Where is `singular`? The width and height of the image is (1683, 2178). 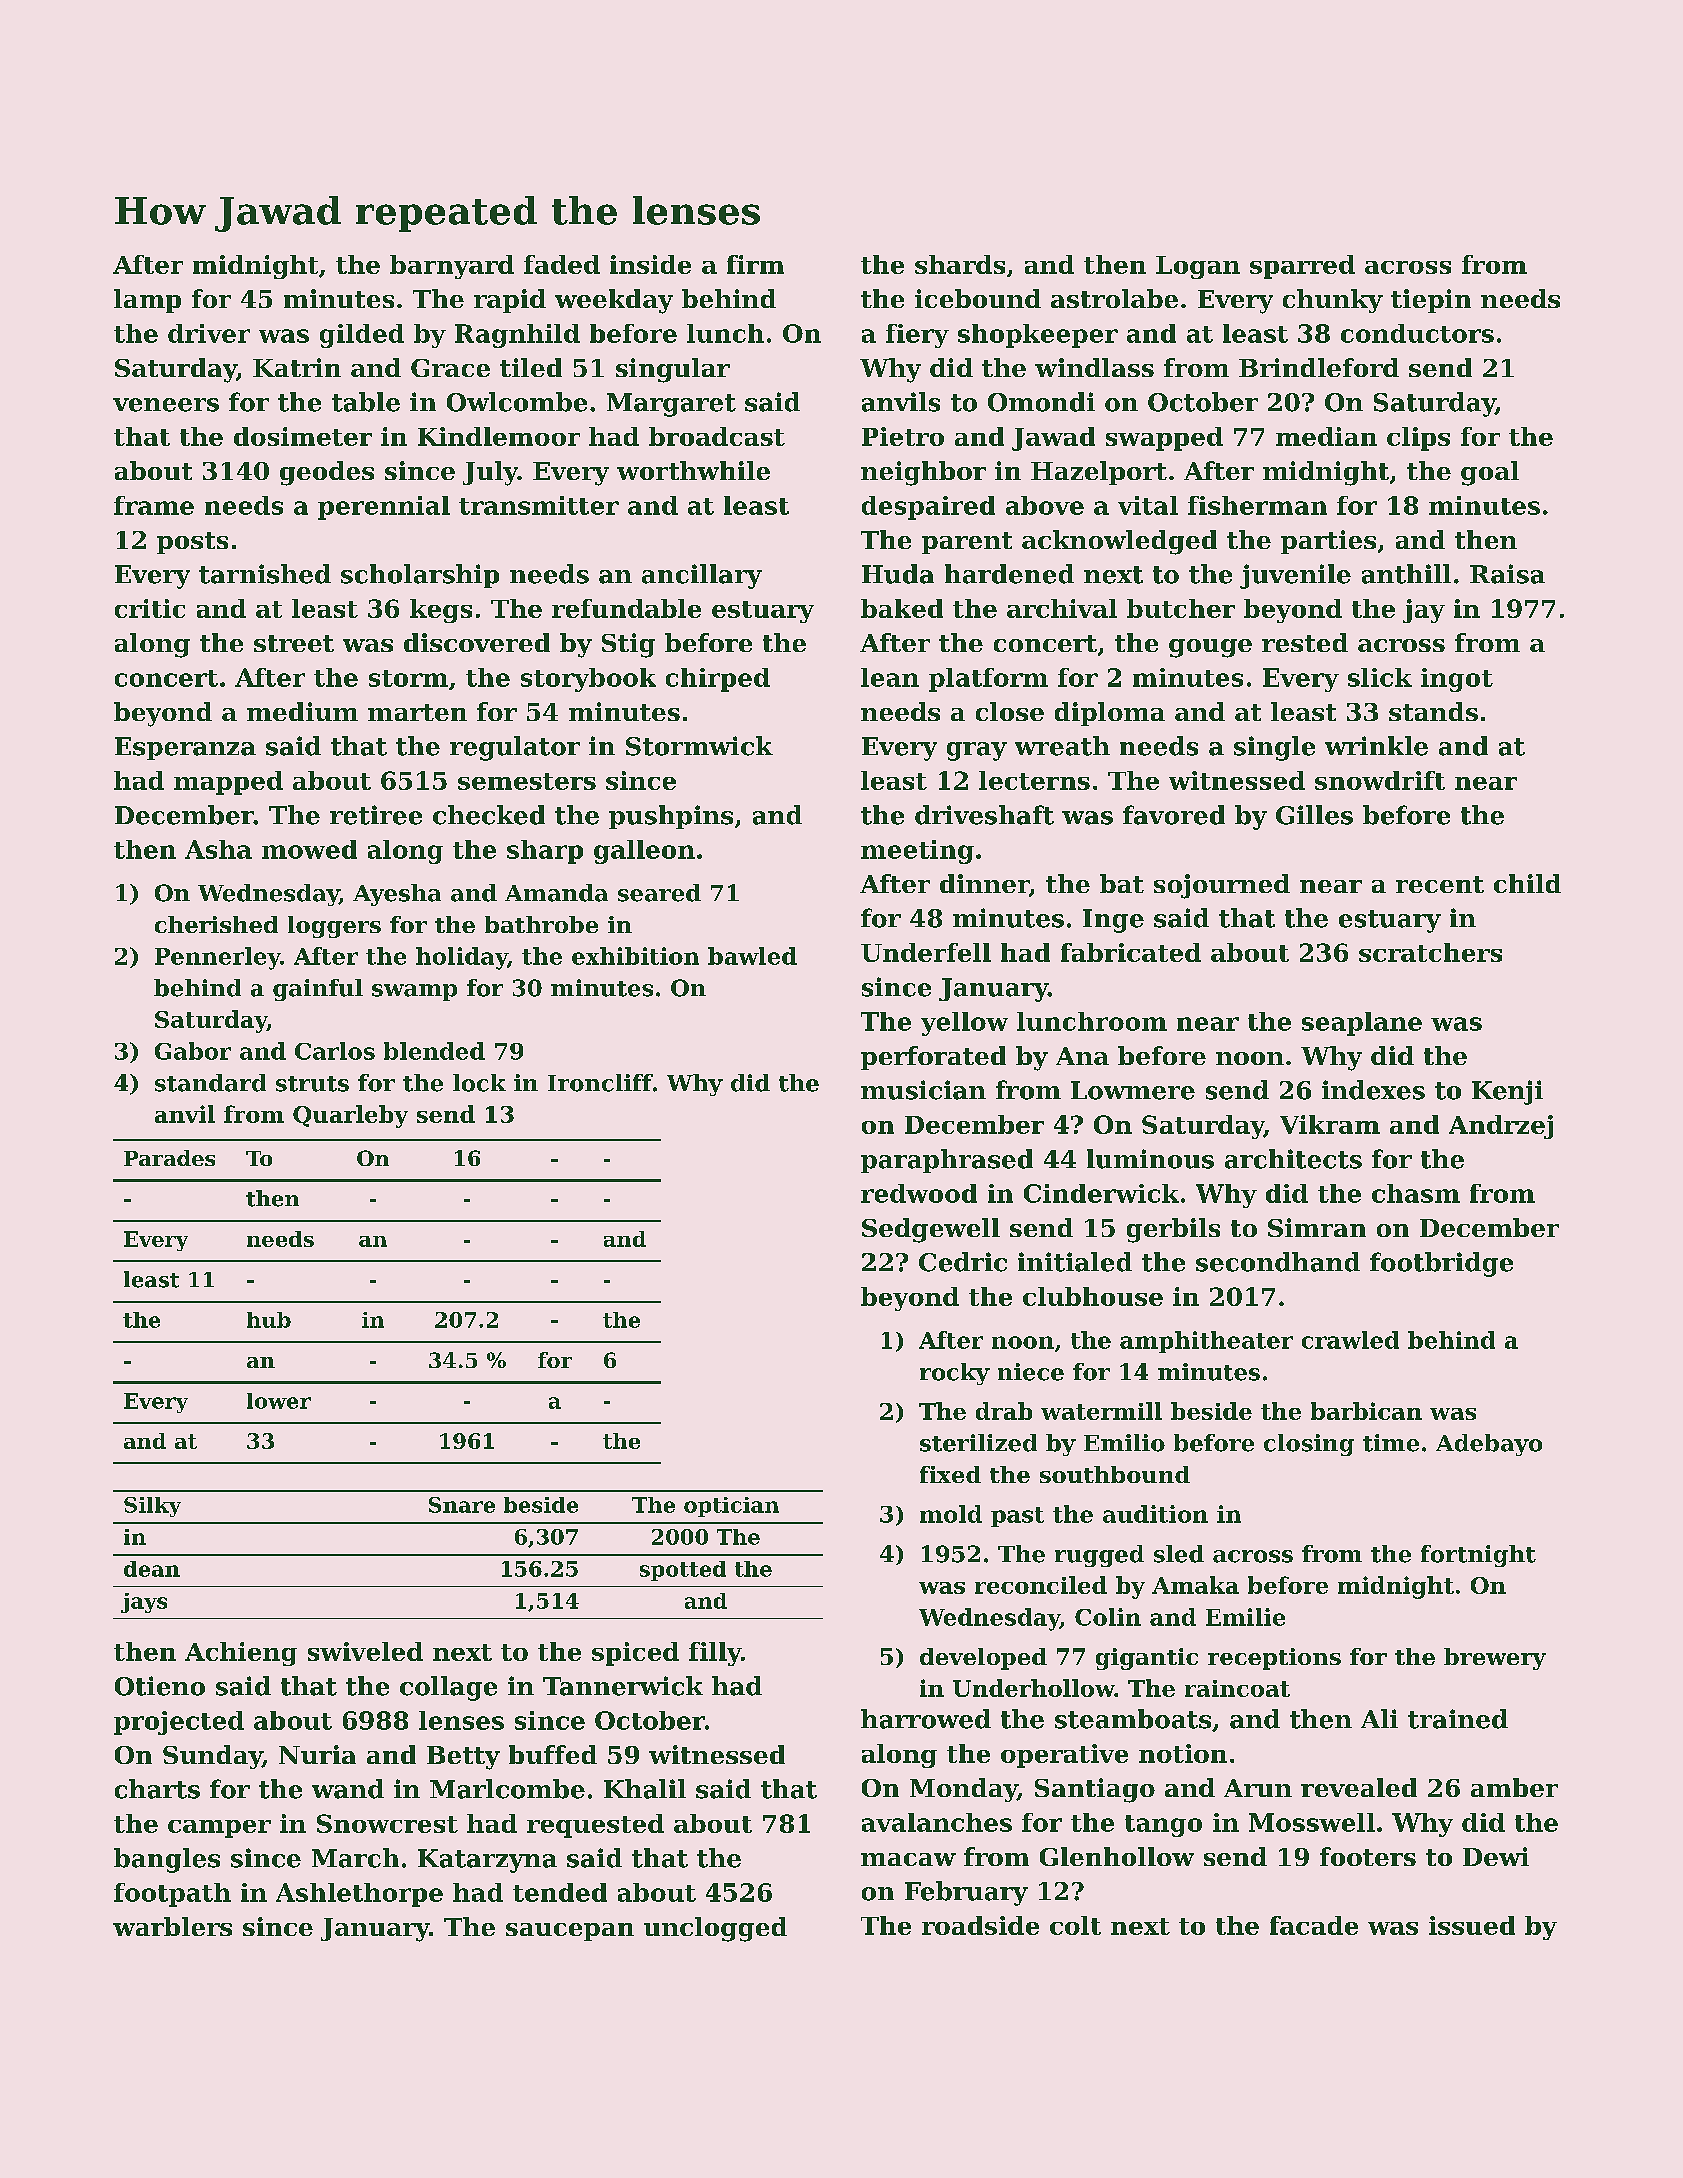
singular is located at coordinates (673, 370).
